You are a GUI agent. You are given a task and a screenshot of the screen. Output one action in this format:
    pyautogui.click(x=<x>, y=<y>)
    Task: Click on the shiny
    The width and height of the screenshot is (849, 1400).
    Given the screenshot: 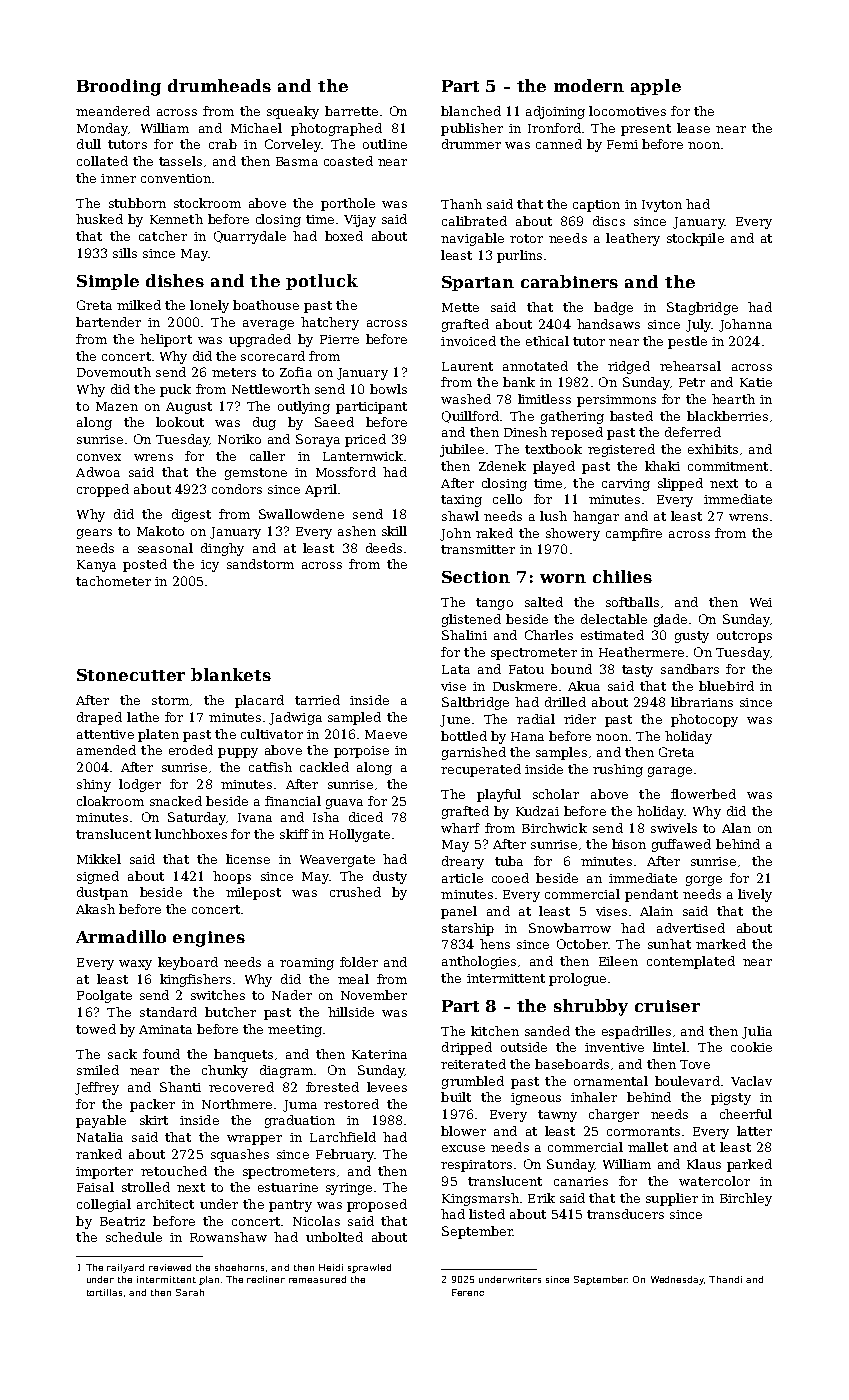 What is the action you would take?
    pyautogui.click(x=94, y=785)
